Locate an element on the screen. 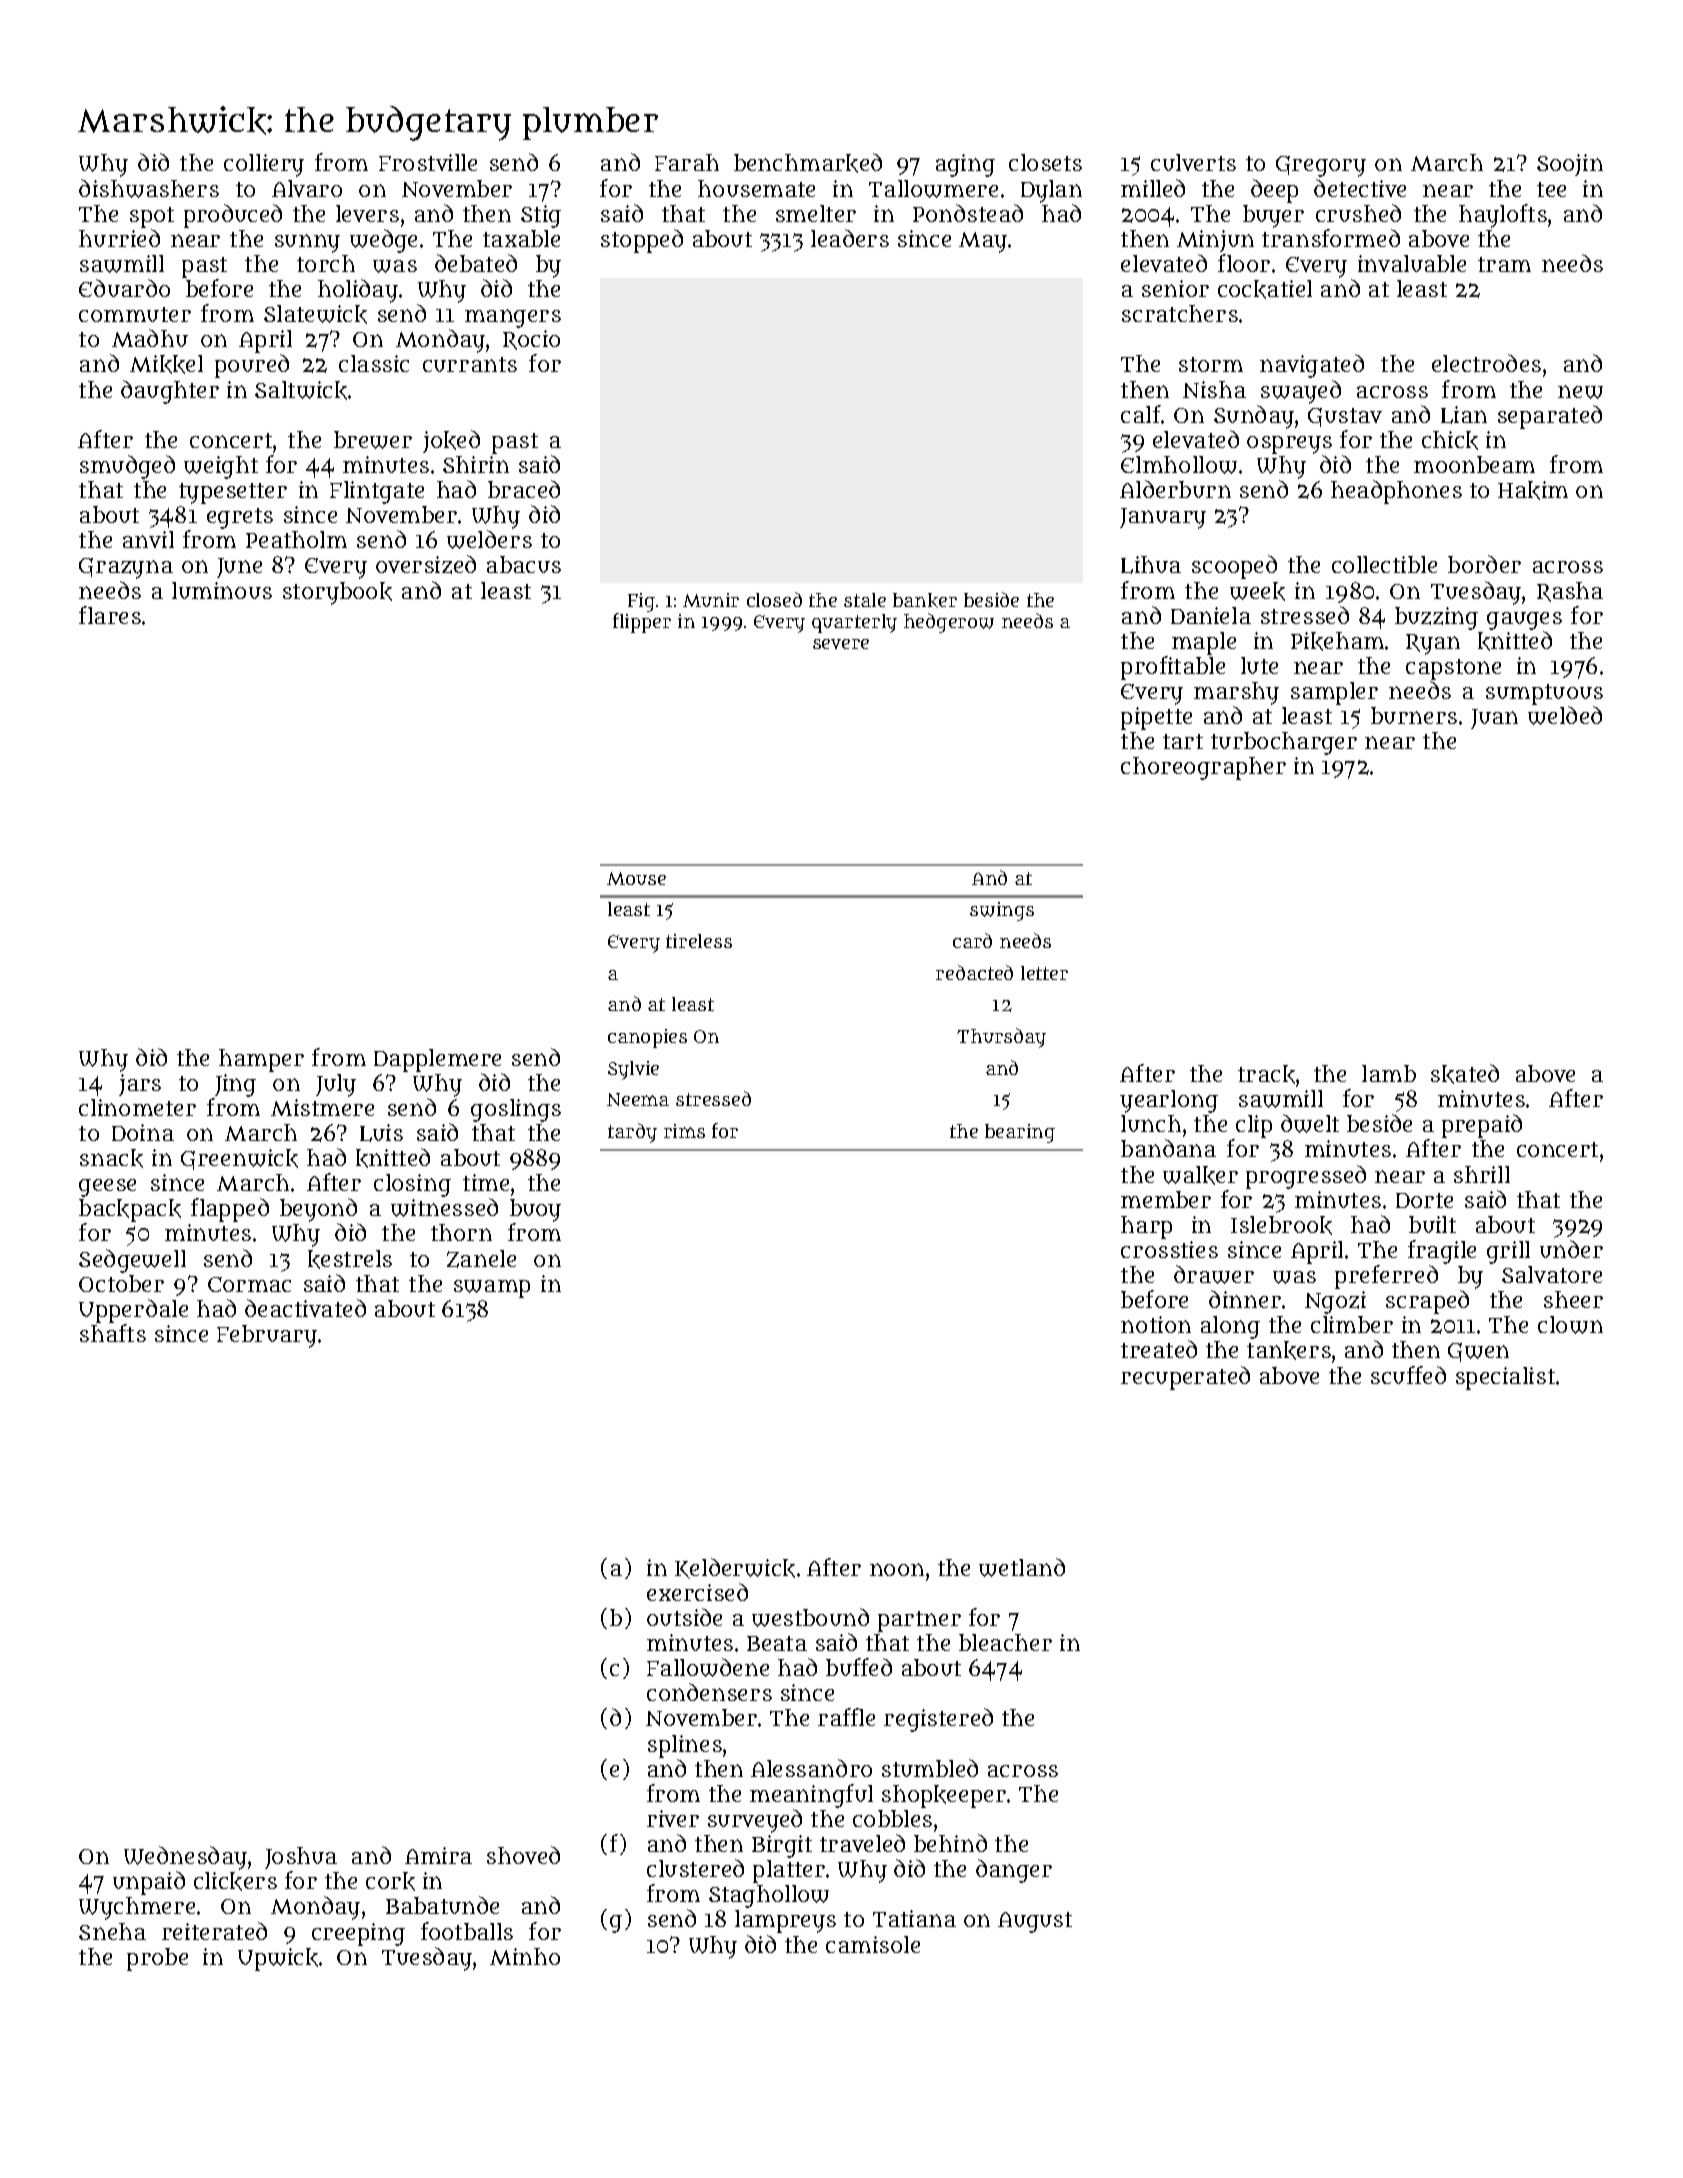 This screenshot has height=2178, width=1683. bearing is located at coordinates (1020, 1133).
